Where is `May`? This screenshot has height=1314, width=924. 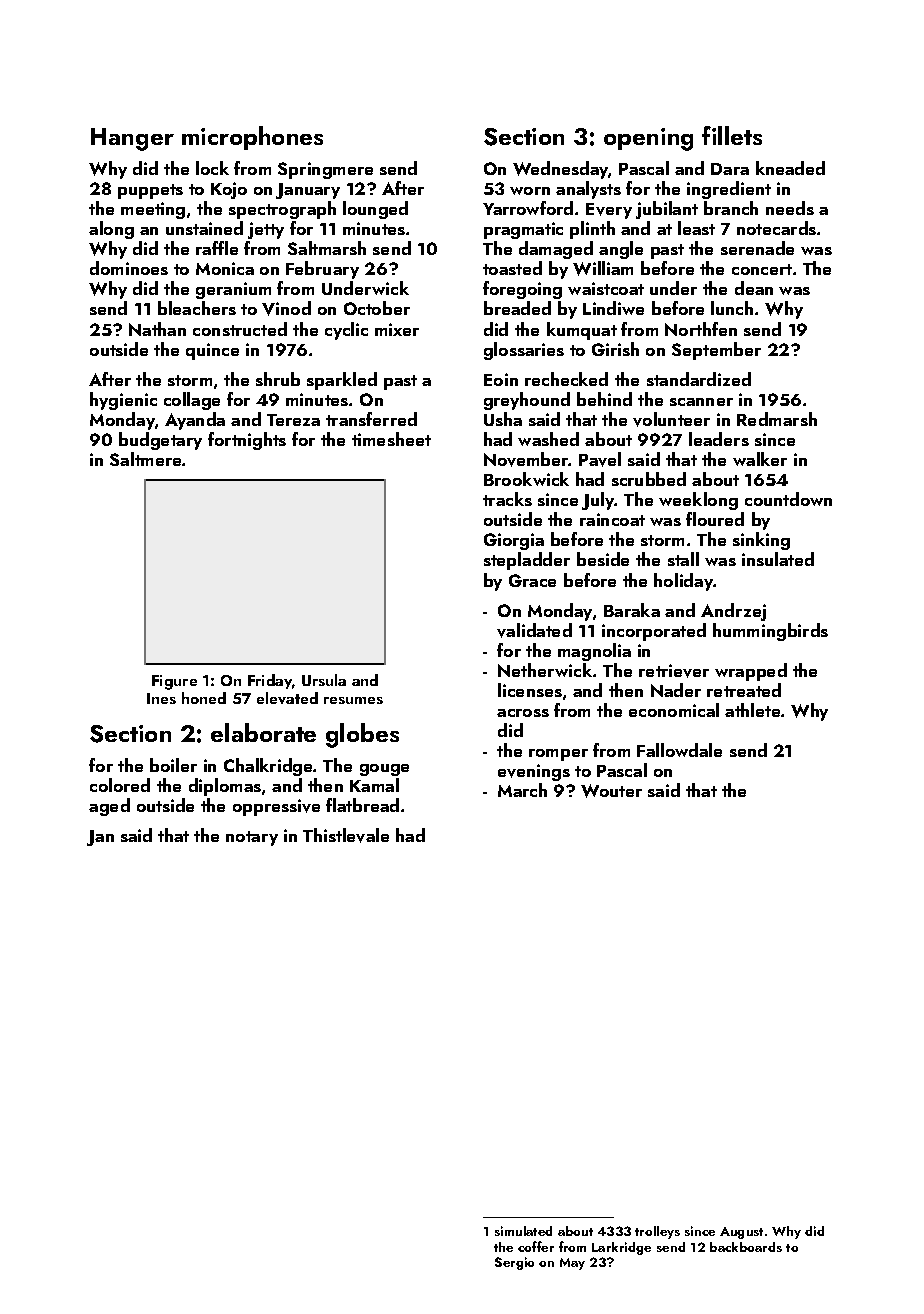 May is located at coordinates (572, 1264).
